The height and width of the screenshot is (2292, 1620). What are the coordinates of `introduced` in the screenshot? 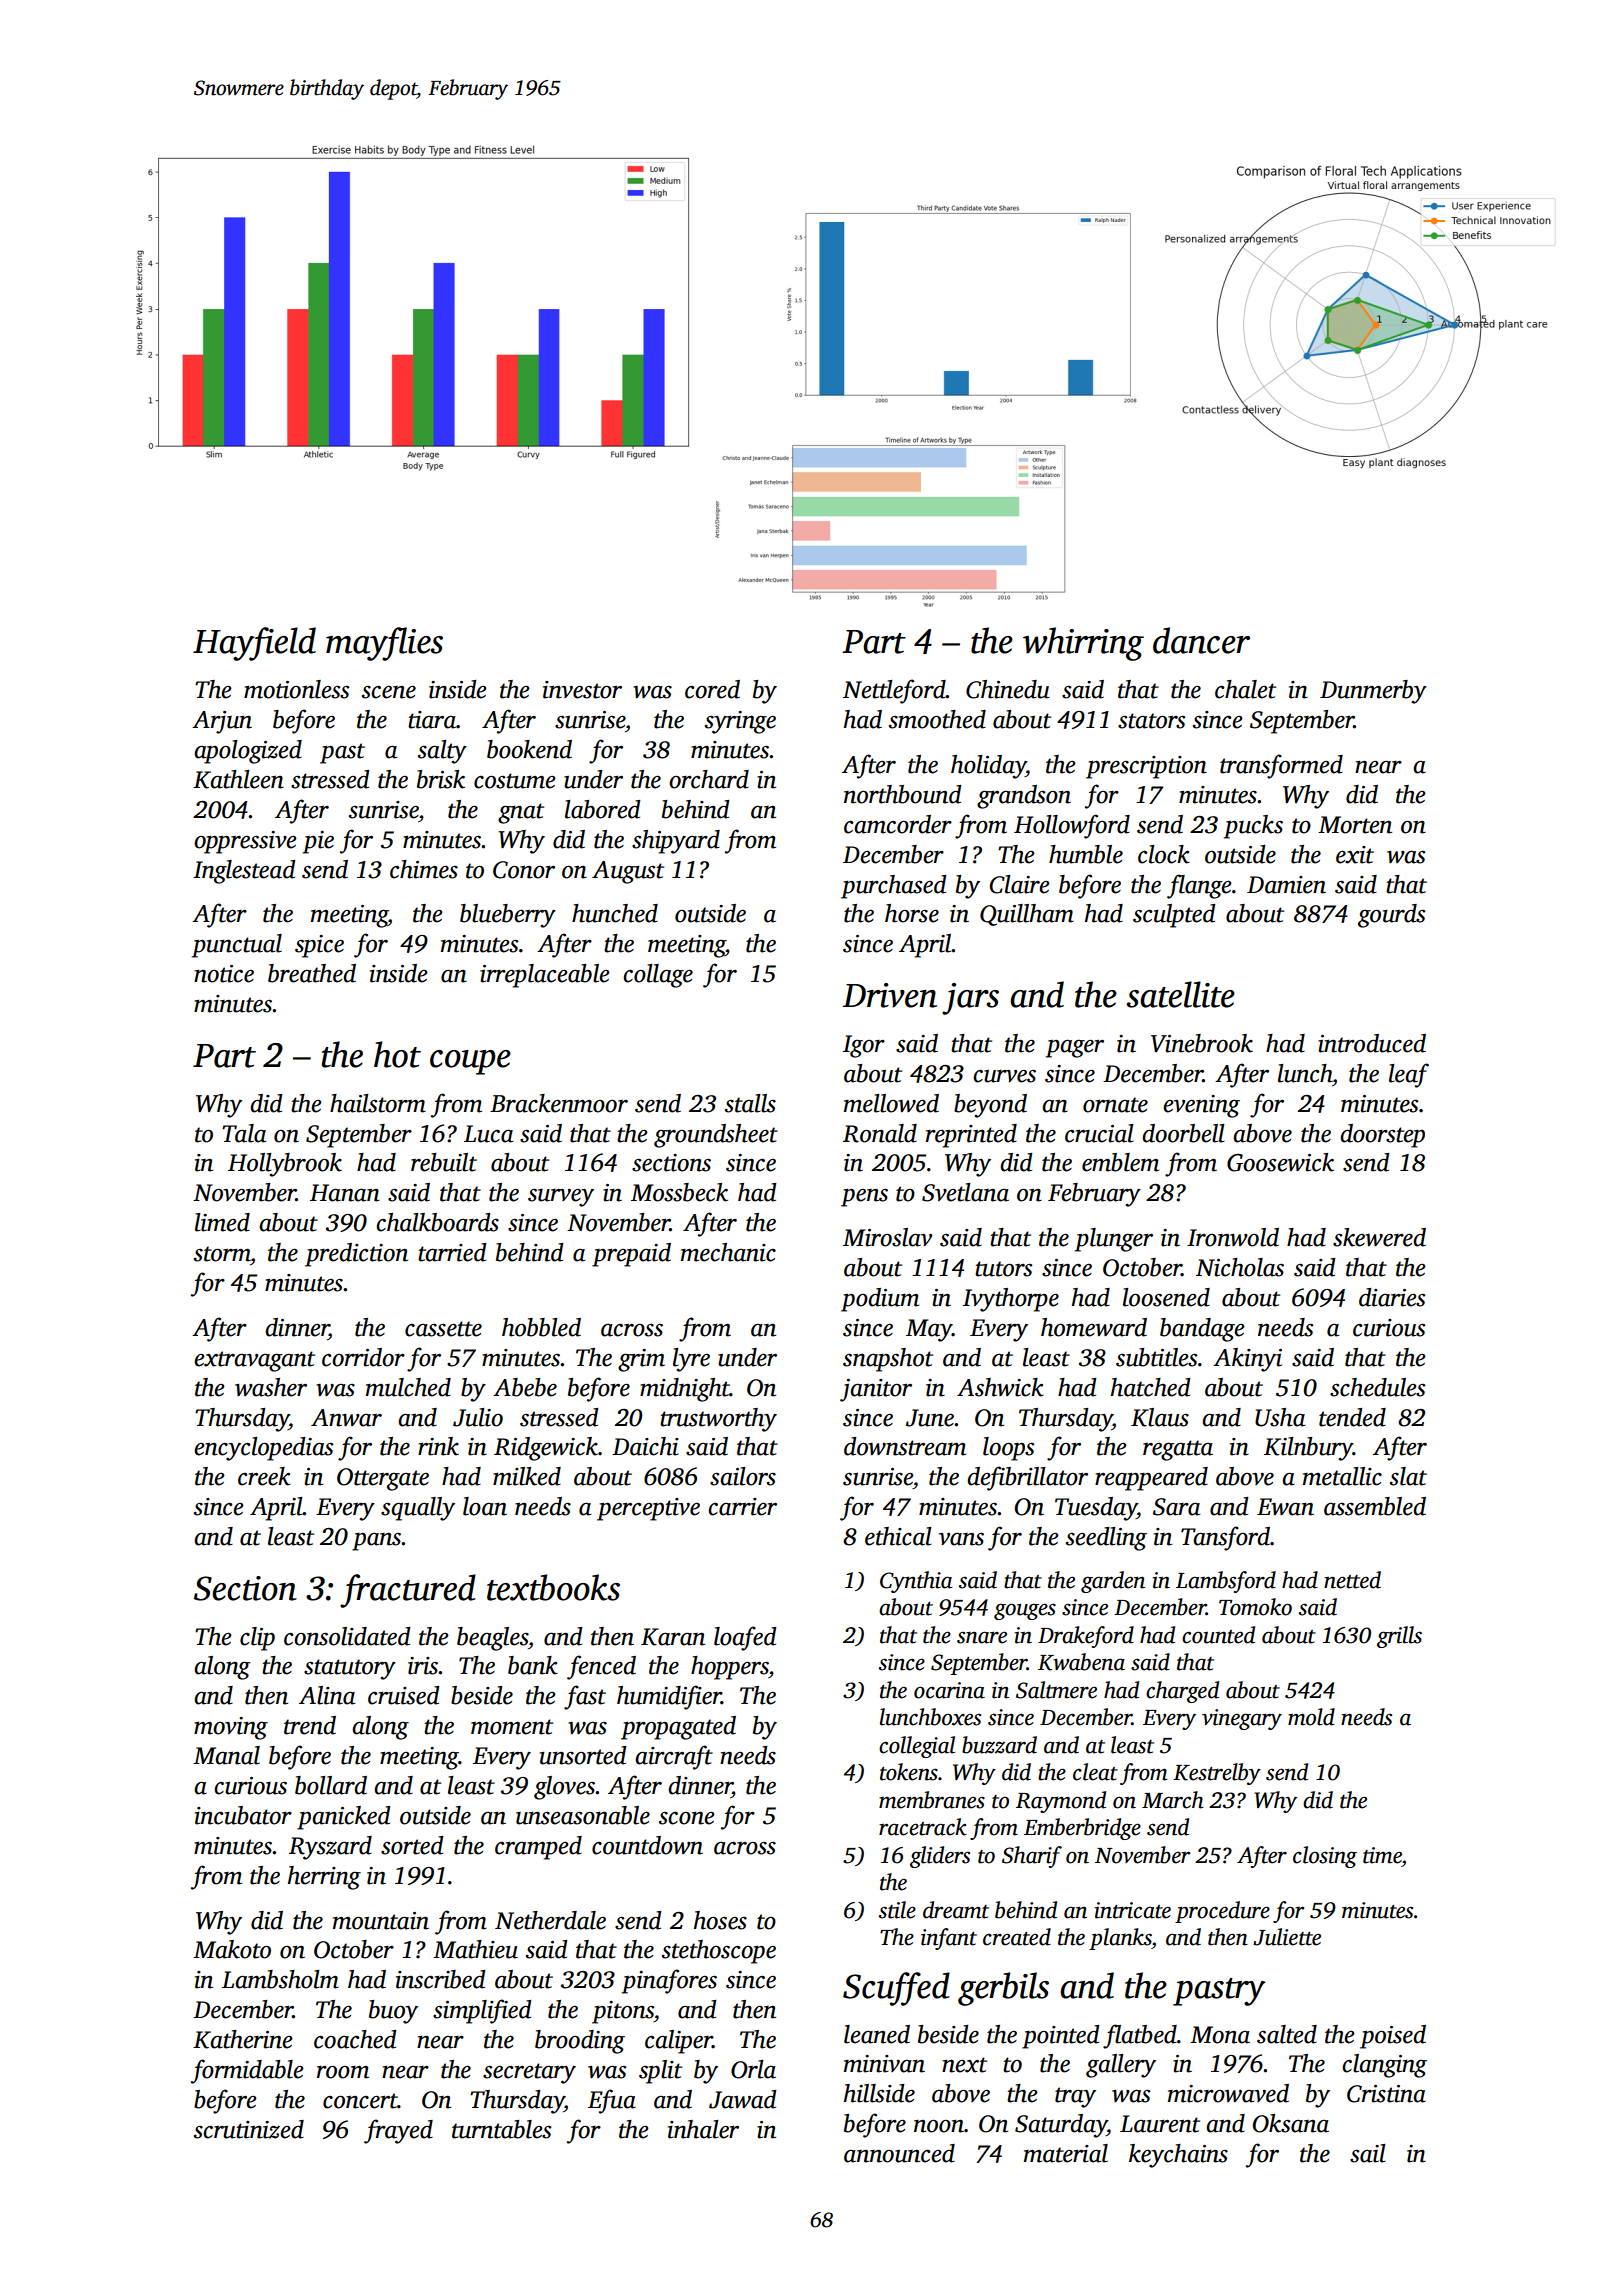 It's located at (1372, 1043).
